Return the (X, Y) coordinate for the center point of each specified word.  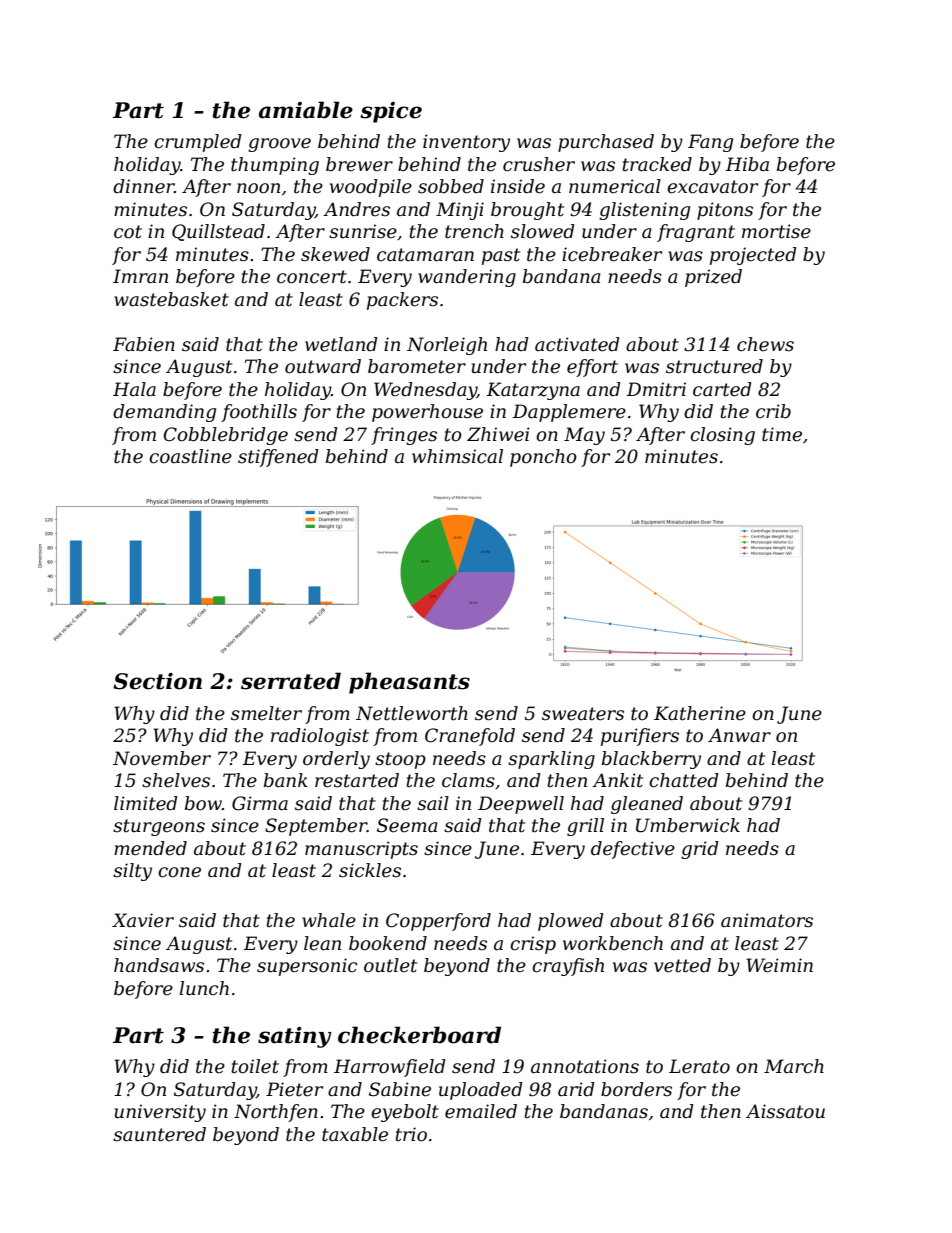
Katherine (700, 713)
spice (391, 112)
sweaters (583, 714)
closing (722, 436)
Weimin (779, 965)
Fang (710, 143)
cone (179, 872)
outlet (390, 965)
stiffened (278, 458)
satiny (295, 1037)
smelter (266, 713)
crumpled (198, 143)
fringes (404, 436)
